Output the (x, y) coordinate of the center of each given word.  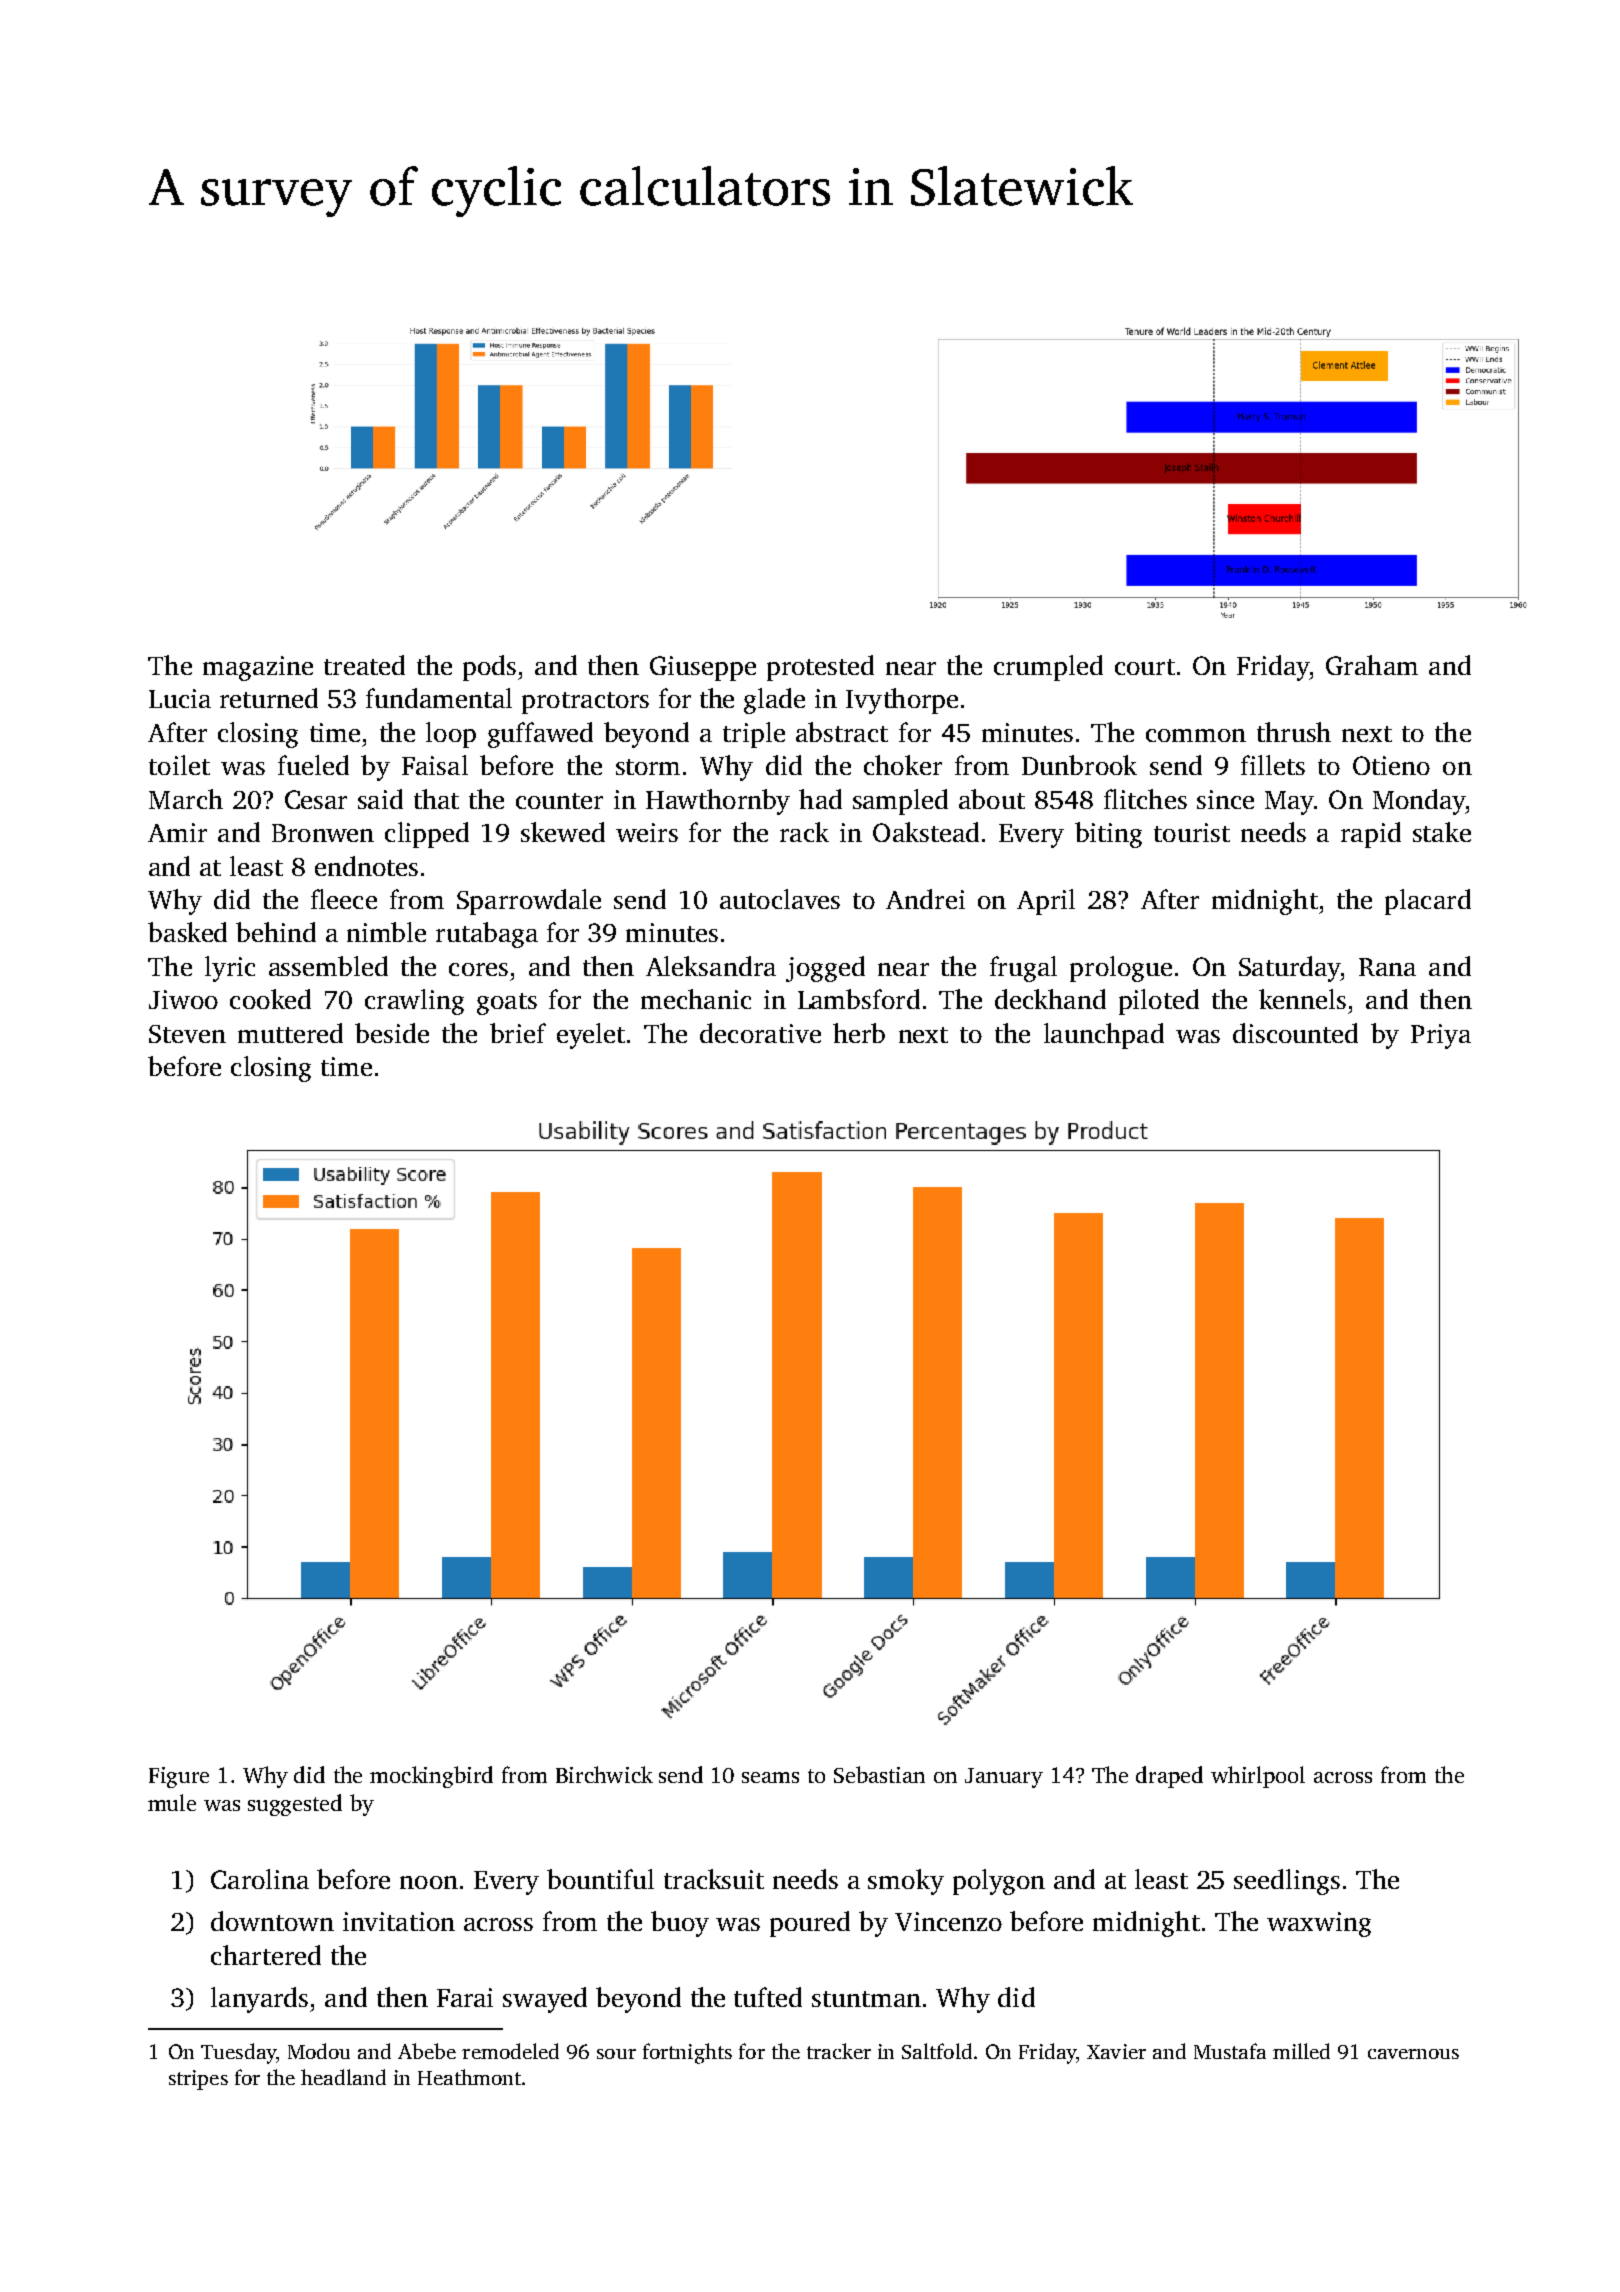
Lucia (180, 698)
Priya (1441, 1036)
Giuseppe (703, 668)
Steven (187, 1034)
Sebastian (879, 1774)
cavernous (1413, 2054)
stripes (198, 2080)
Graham (1372, 665)
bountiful (600, 1879)
